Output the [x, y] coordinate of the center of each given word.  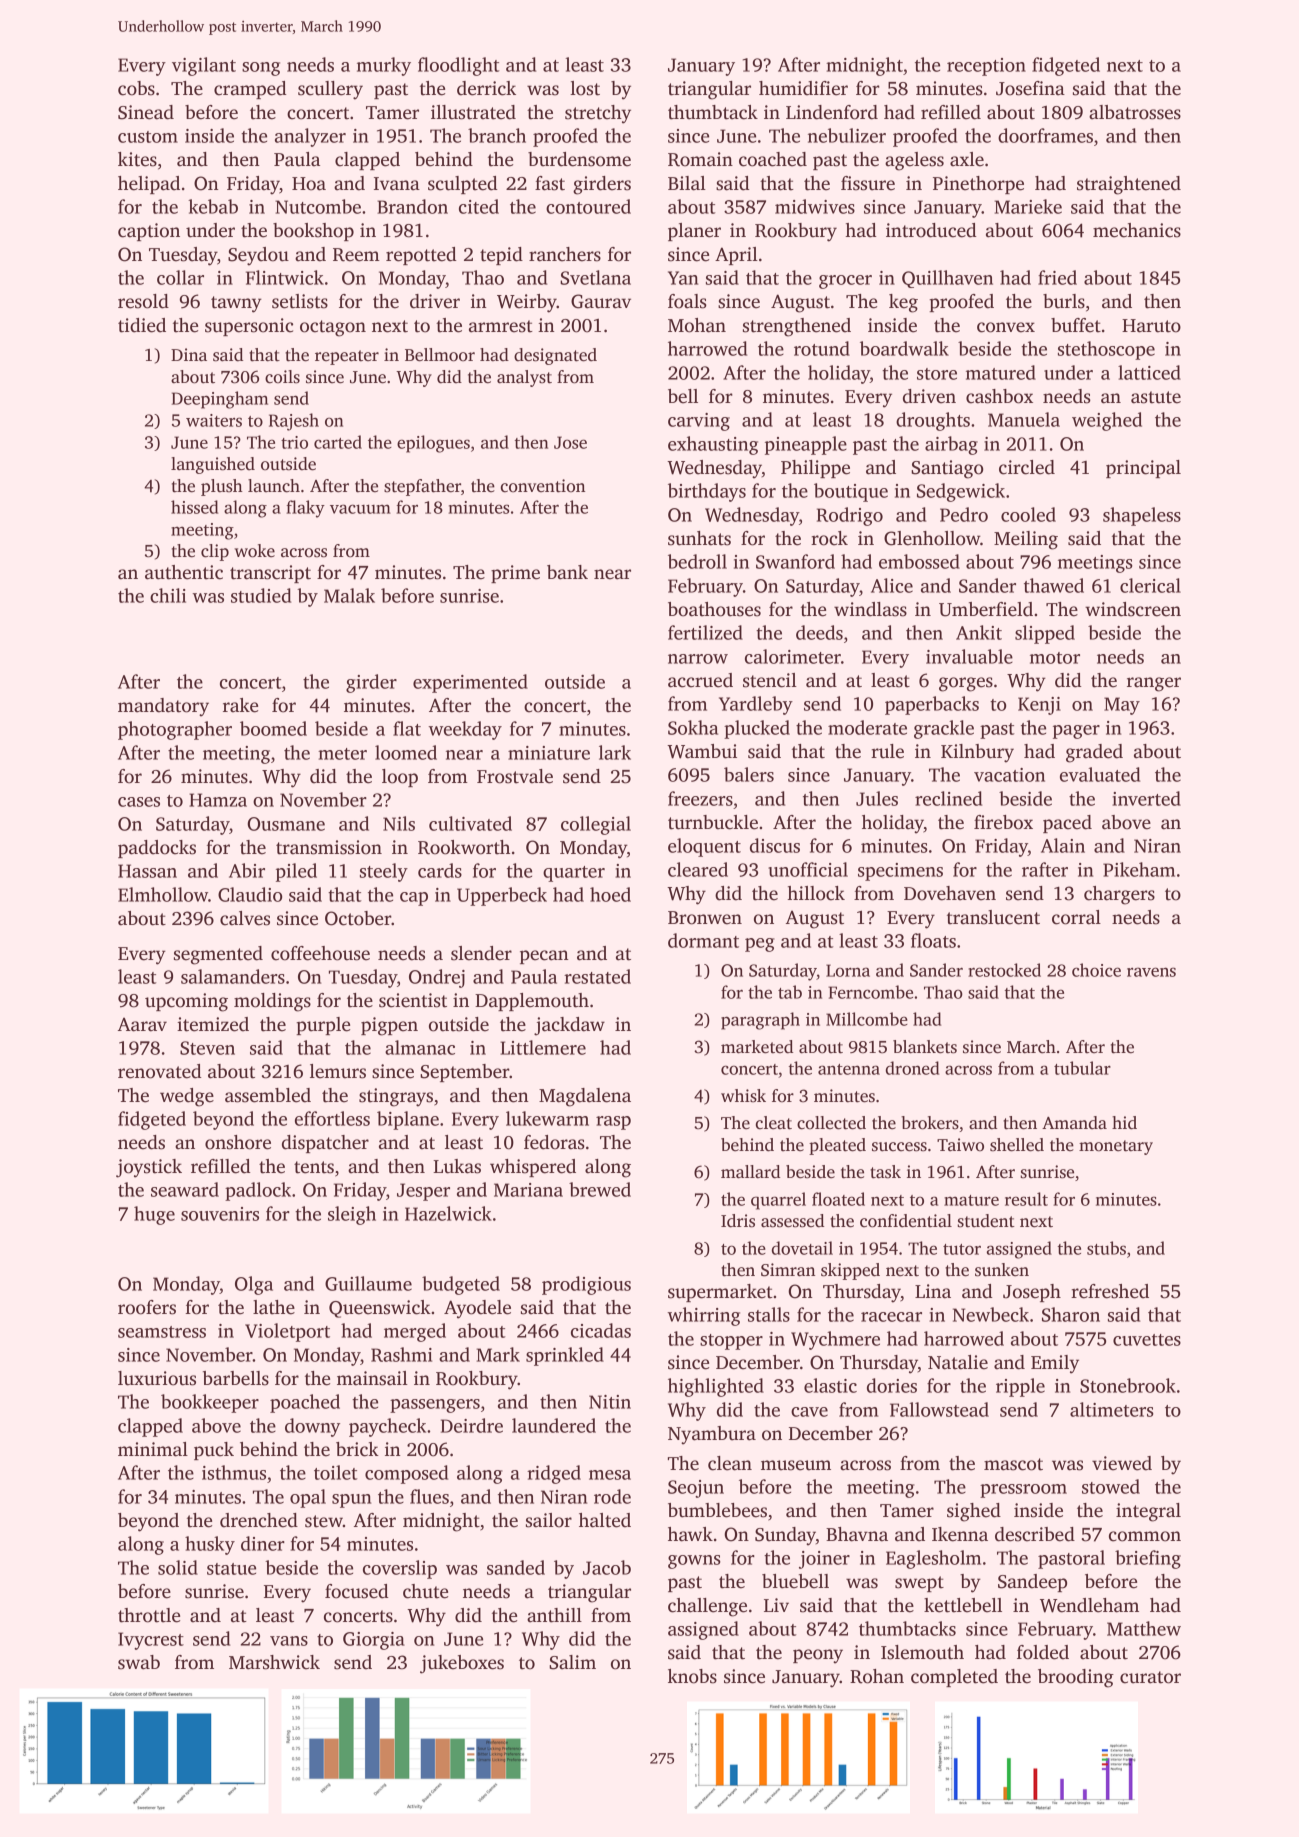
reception [986, 67]
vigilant [204, 66]
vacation [1009, 775]
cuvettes [1147, 1340]
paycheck [387, 1427]
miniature [549, 753]
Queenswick [380, 1309]
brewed [600, 1189]
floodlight [458, 66]
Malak [349, 595]
